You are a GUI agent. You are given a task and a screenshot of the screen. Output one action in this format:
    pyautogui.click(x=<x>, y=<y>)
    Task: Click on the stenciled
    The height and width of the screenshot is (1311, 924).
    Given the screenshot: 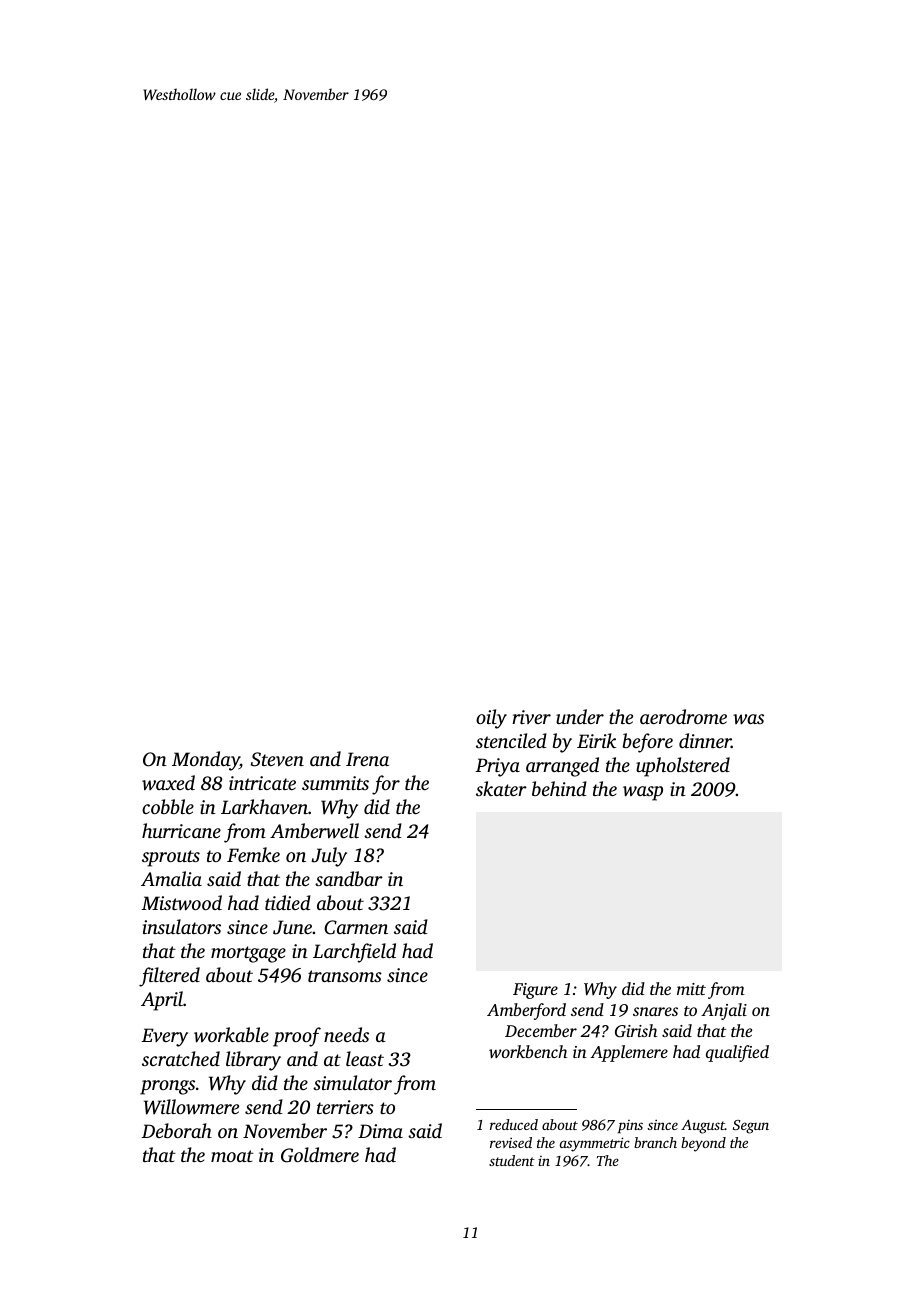 What is the action you would take?
    pyautogui.click(x=511, y=740)
